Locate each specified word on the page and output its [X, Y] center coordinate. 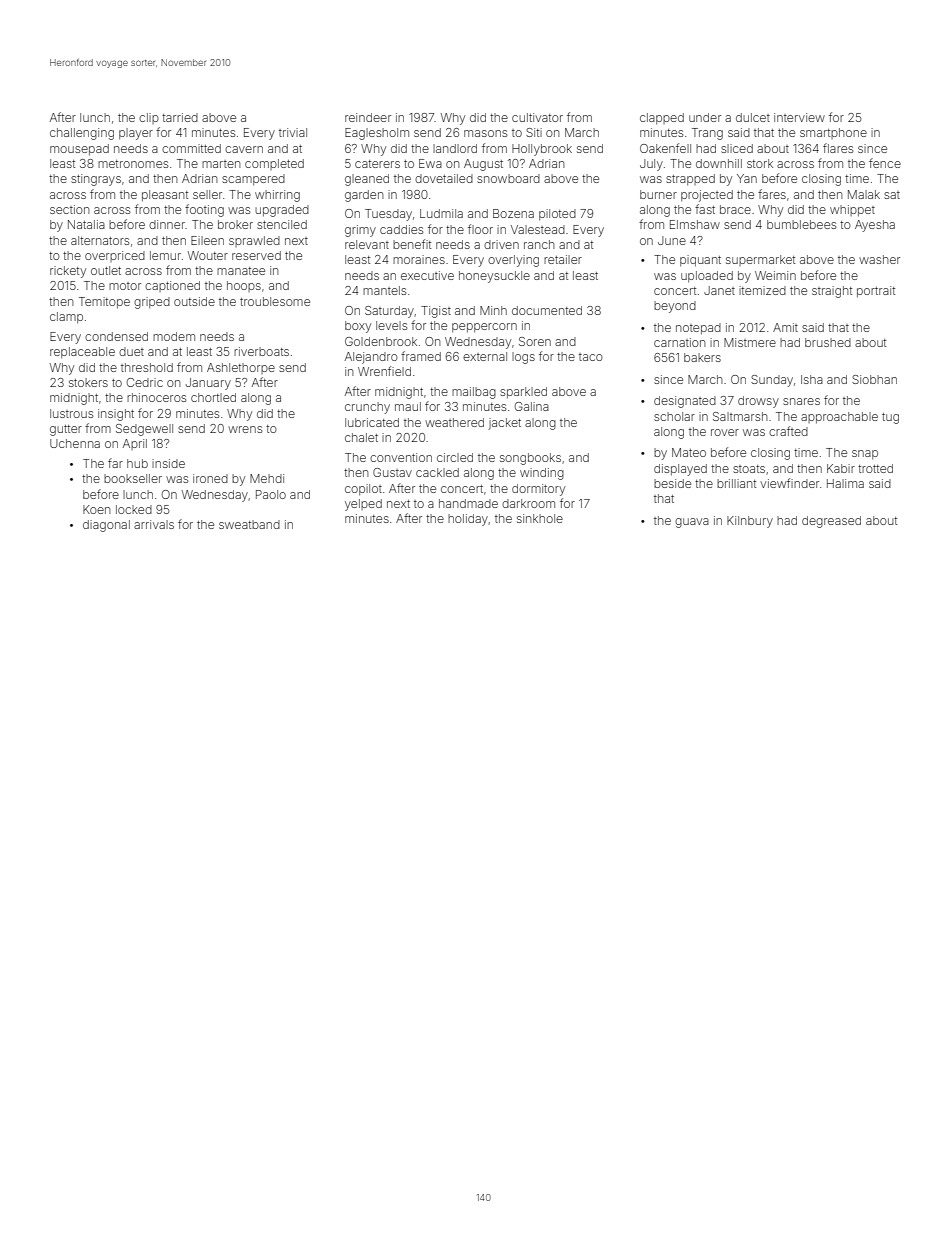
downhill [719, 163]
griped [152, 303]
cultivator [537, 117]
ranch [539, 244]
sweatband [249, 524]
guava [692, 523]
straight [832, 292]
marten [221, 164]
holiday [468, 520]
